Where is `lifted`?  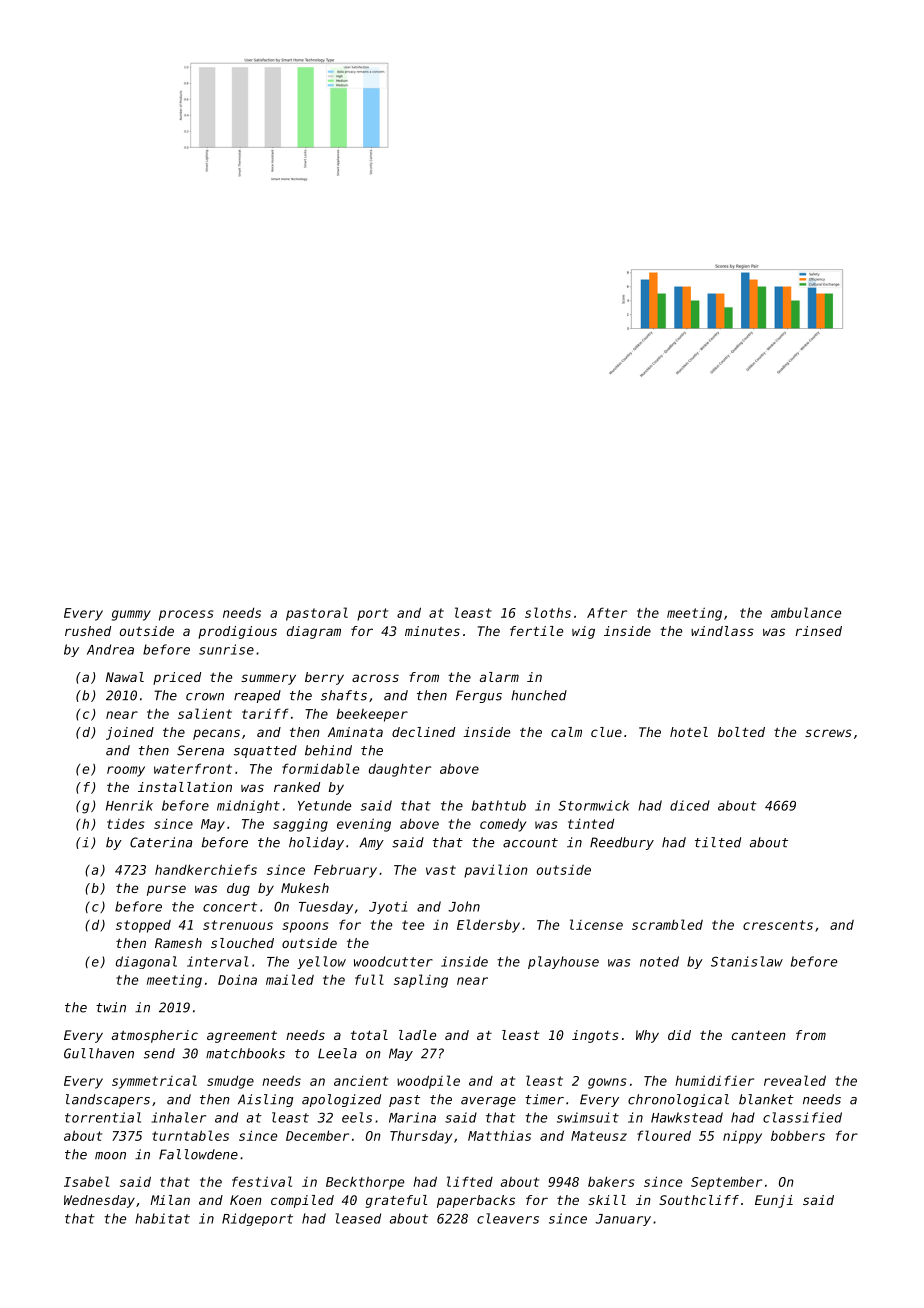
lifted is located at coordinates (470, 1181).
